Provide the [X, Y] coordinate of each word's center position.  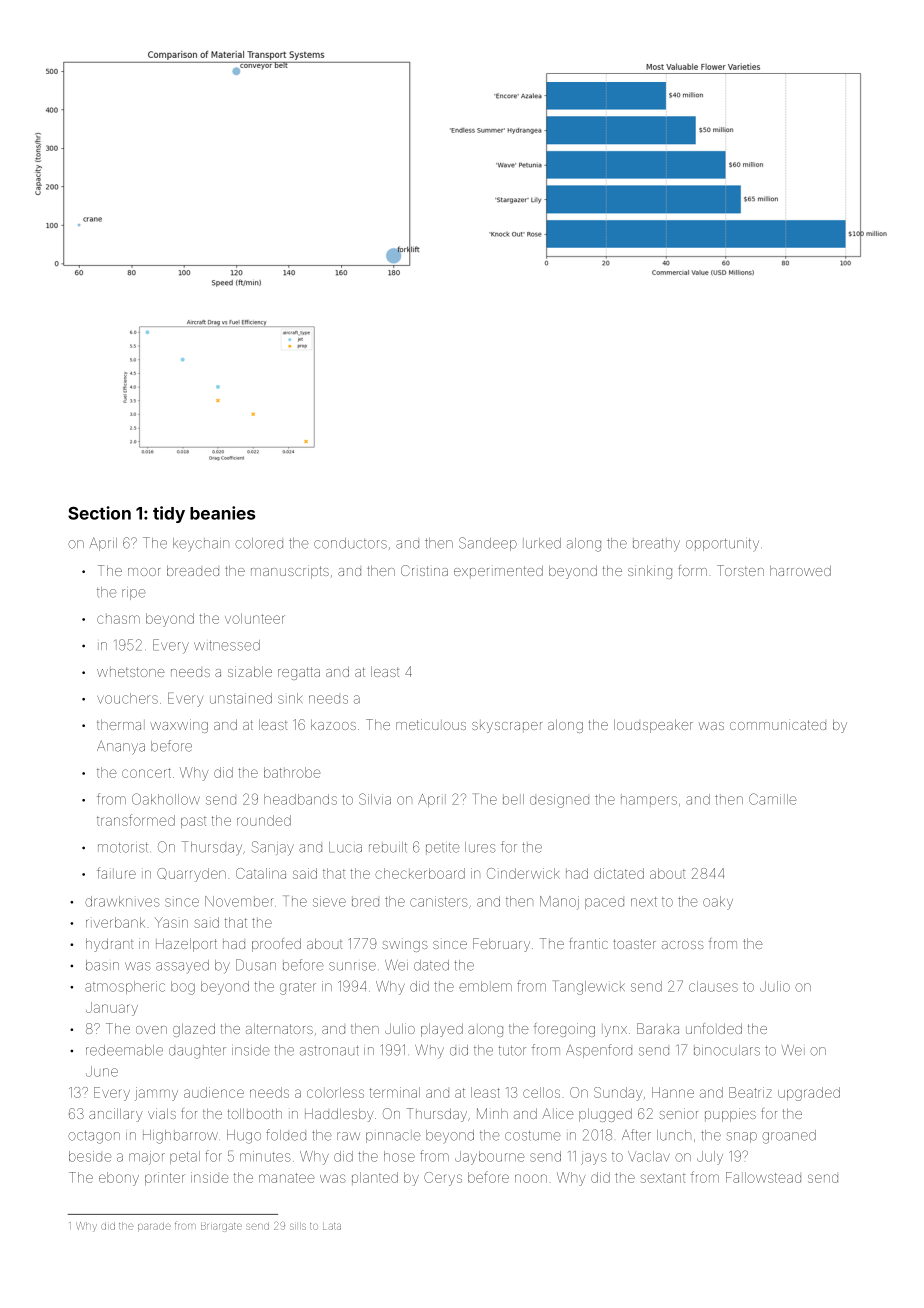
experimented [498, 572]
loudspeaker [653, 726]
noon [531, 1178]
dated [431, 965]
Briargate [221, 1227]
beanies [223, 513]
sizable [250, 671]
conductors [350, 543]
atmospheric [125, 987]
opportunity [722, 545]
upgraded [809, 1094]
